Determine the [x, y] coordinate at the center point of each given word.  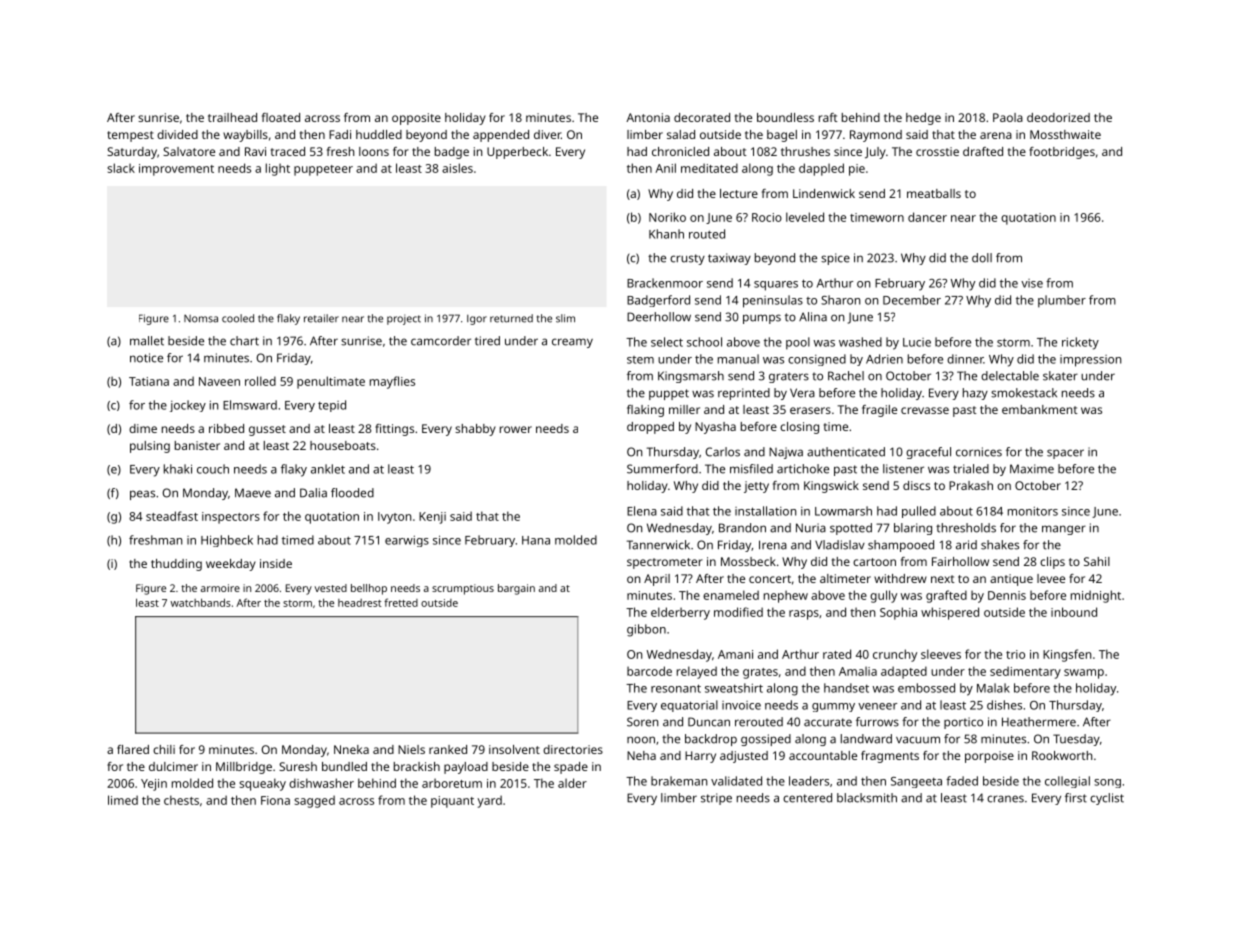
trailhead [232, 117]
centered [807, 798]
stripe [716, 799]
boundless [785, 117]
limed [123, 800]
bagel [782, 136]
